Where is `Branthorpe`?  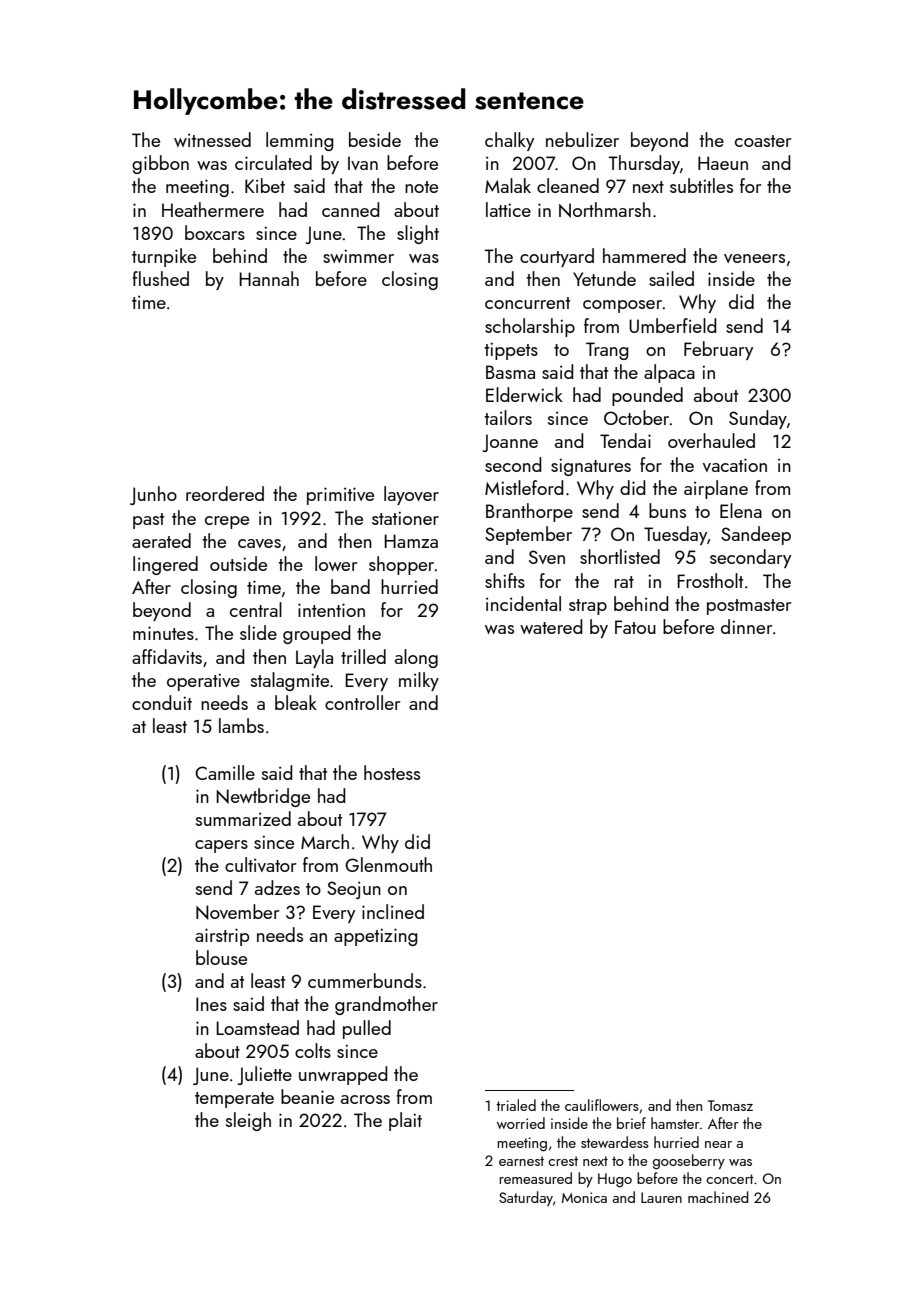
Branthorpe is located at coordinates (529, 512).
